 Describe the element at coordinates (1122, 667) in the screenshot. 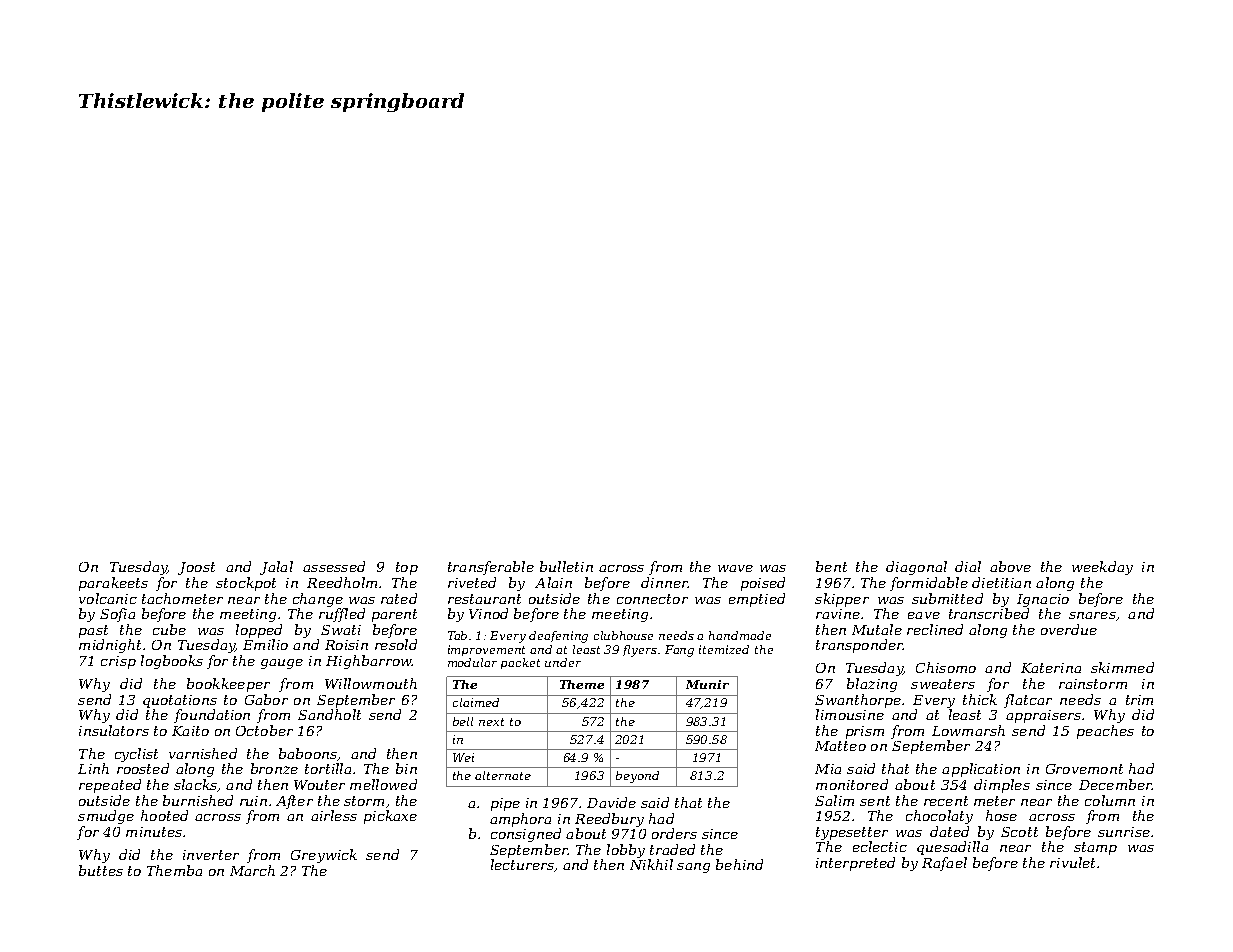

I see `skimmed` at that location.
